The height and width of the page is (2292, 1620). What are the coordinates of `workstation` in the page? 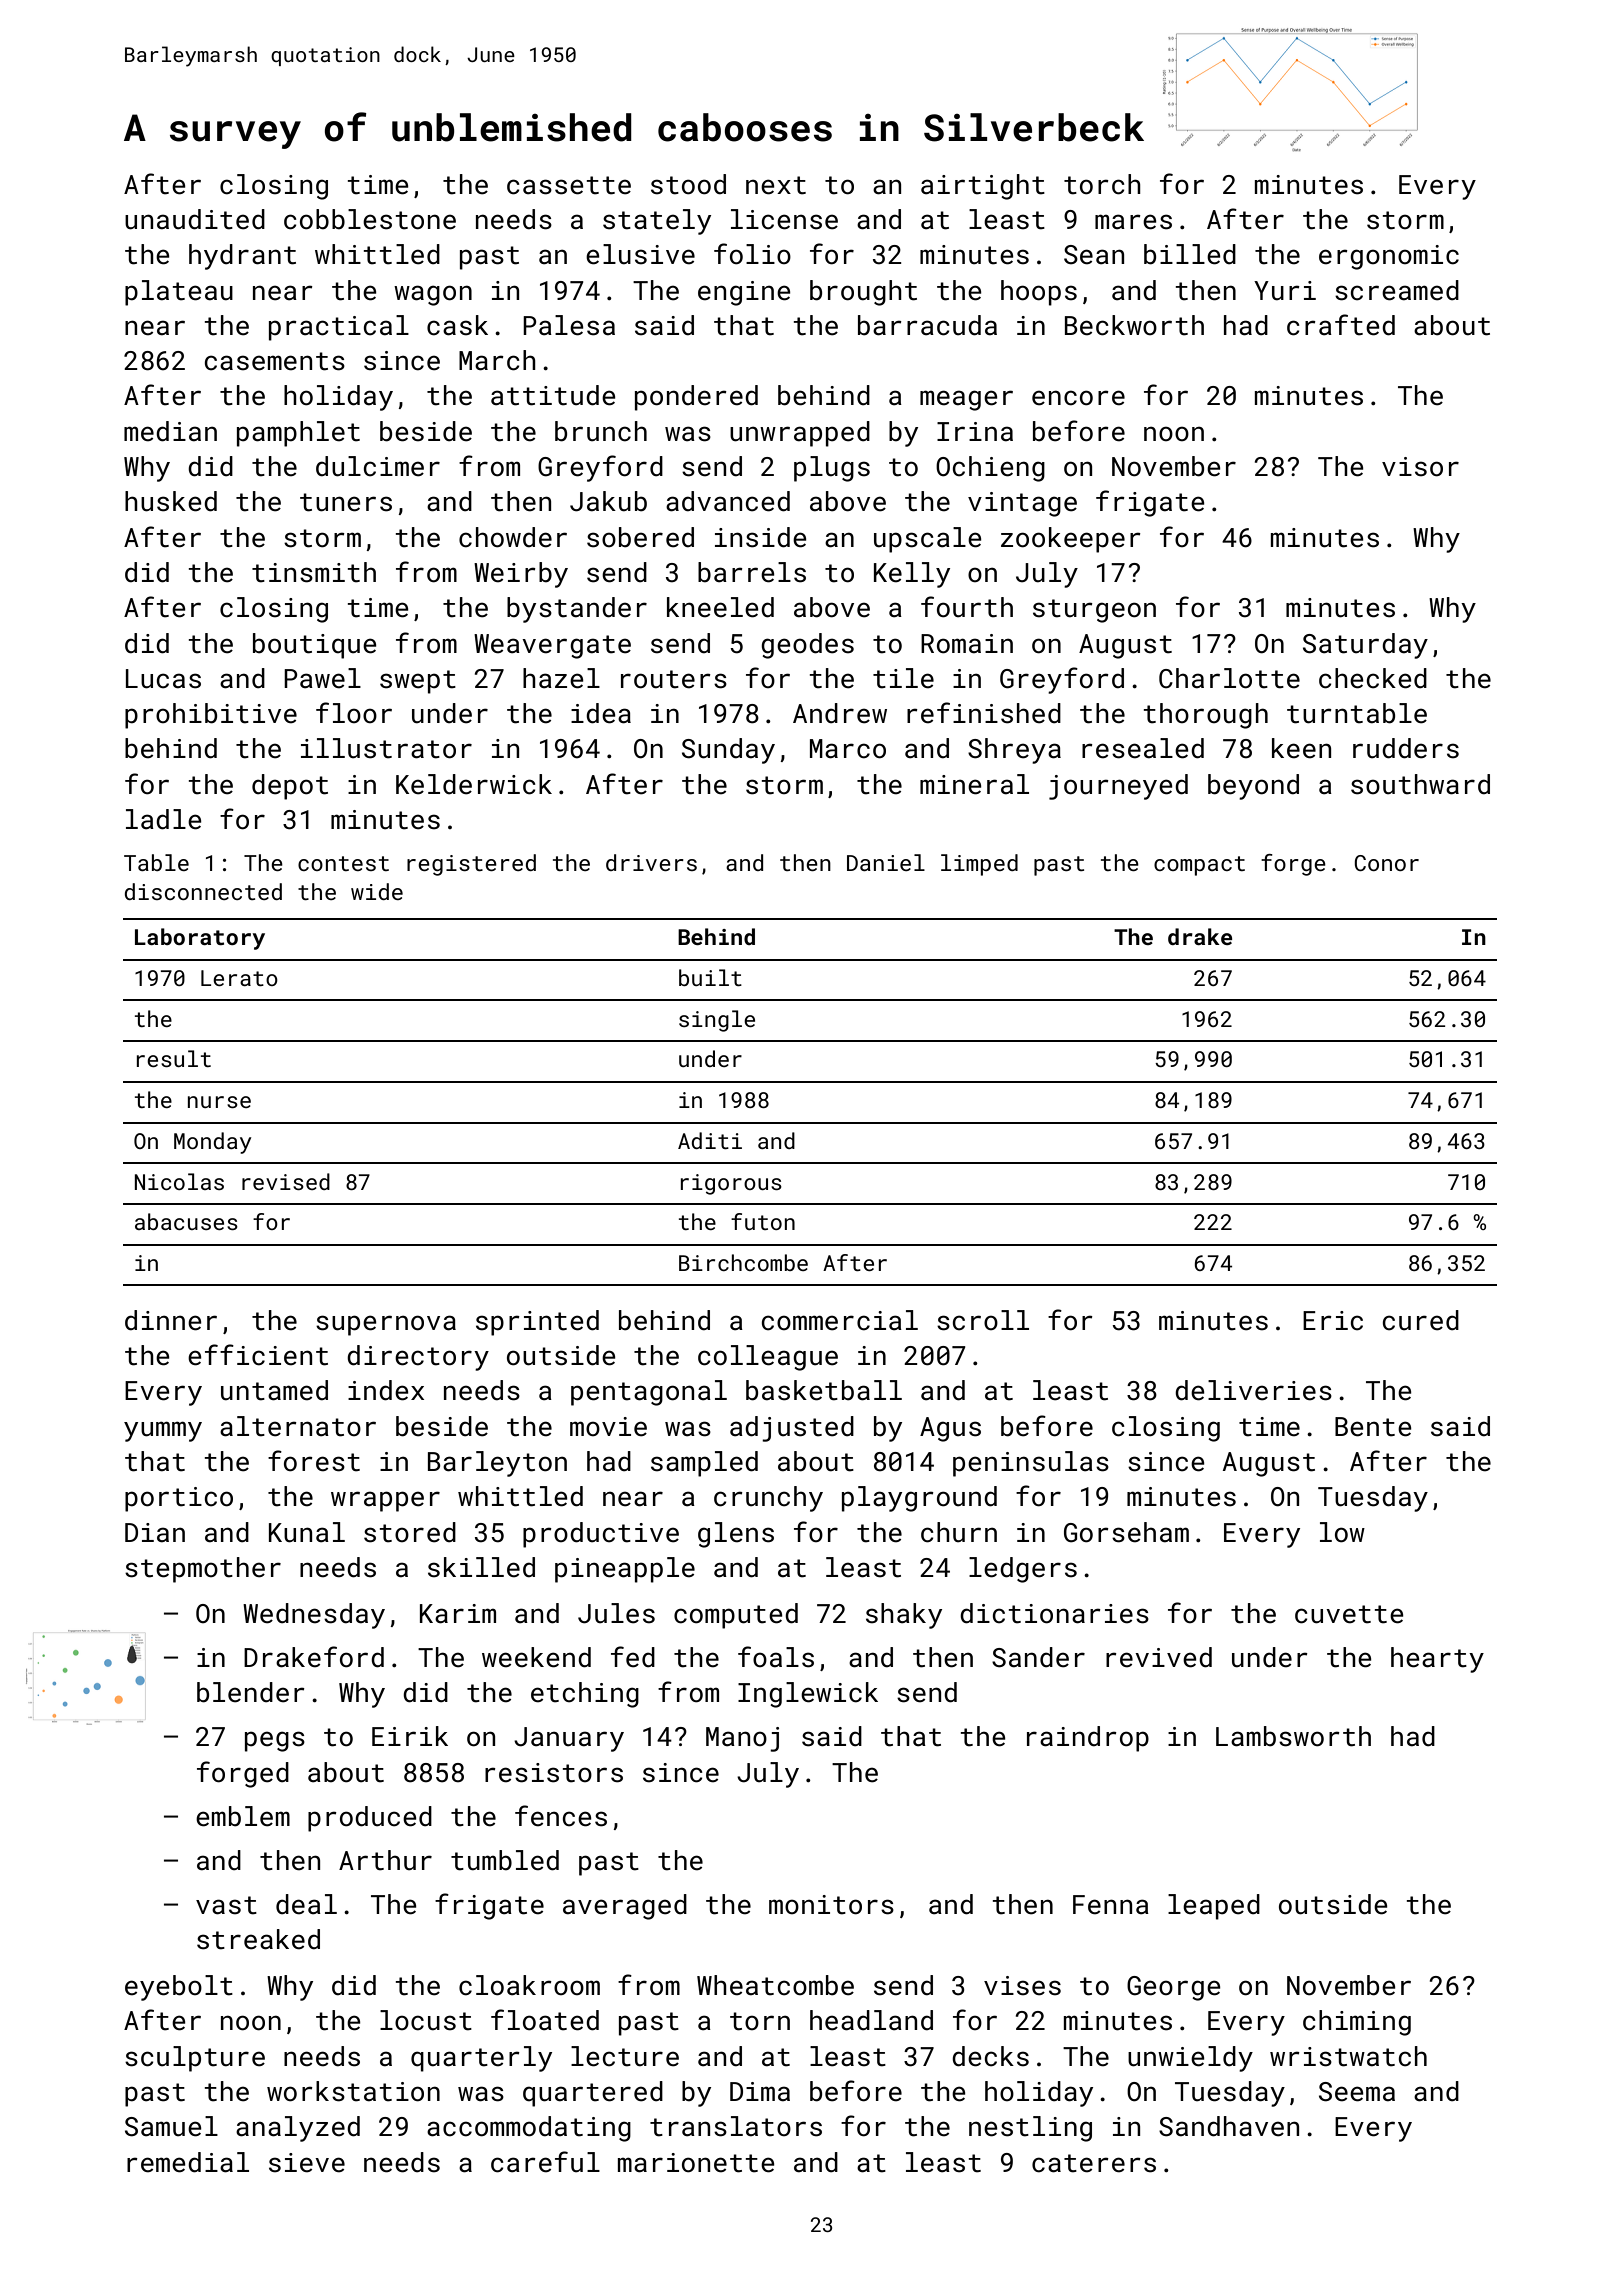 It's located at (353, 2091).
